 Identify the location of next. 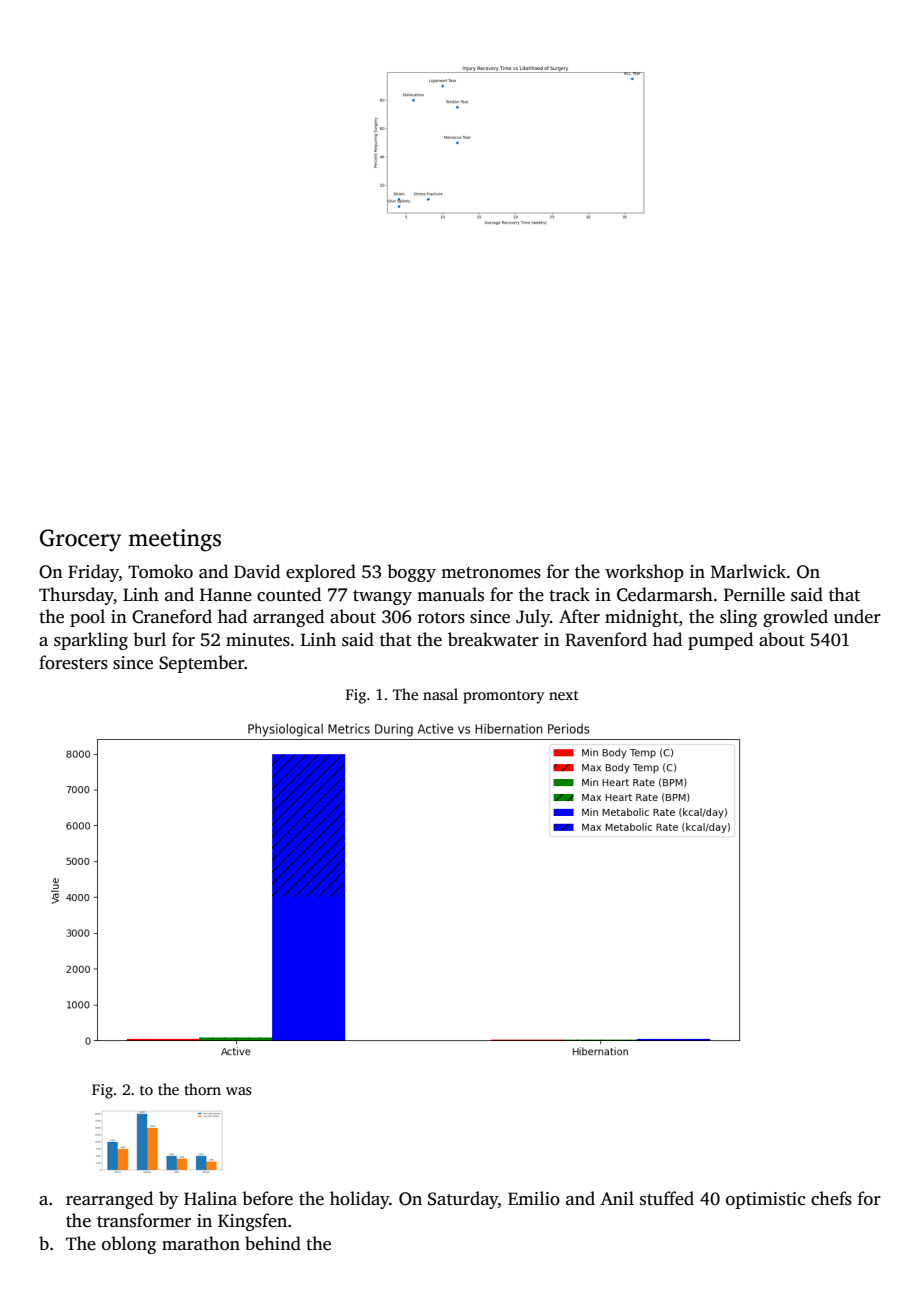
(564, 695).
